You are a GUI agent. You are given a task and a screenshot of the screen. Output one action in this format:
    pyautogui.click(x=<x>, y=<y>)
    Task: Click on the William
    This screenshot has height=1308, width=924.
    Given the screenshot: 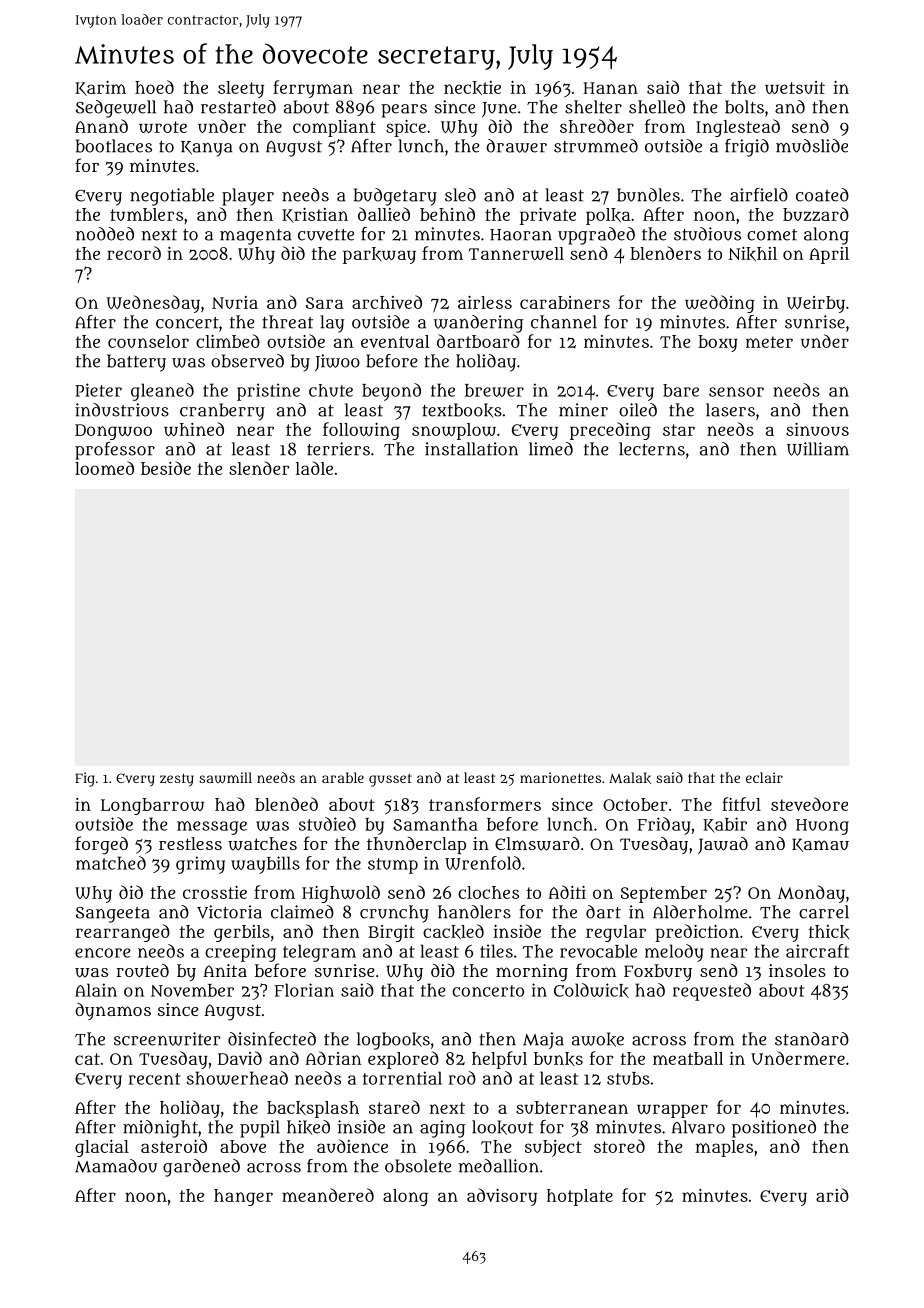 What is the action you would take?
    pyautogui.click(x=818, y=449)
